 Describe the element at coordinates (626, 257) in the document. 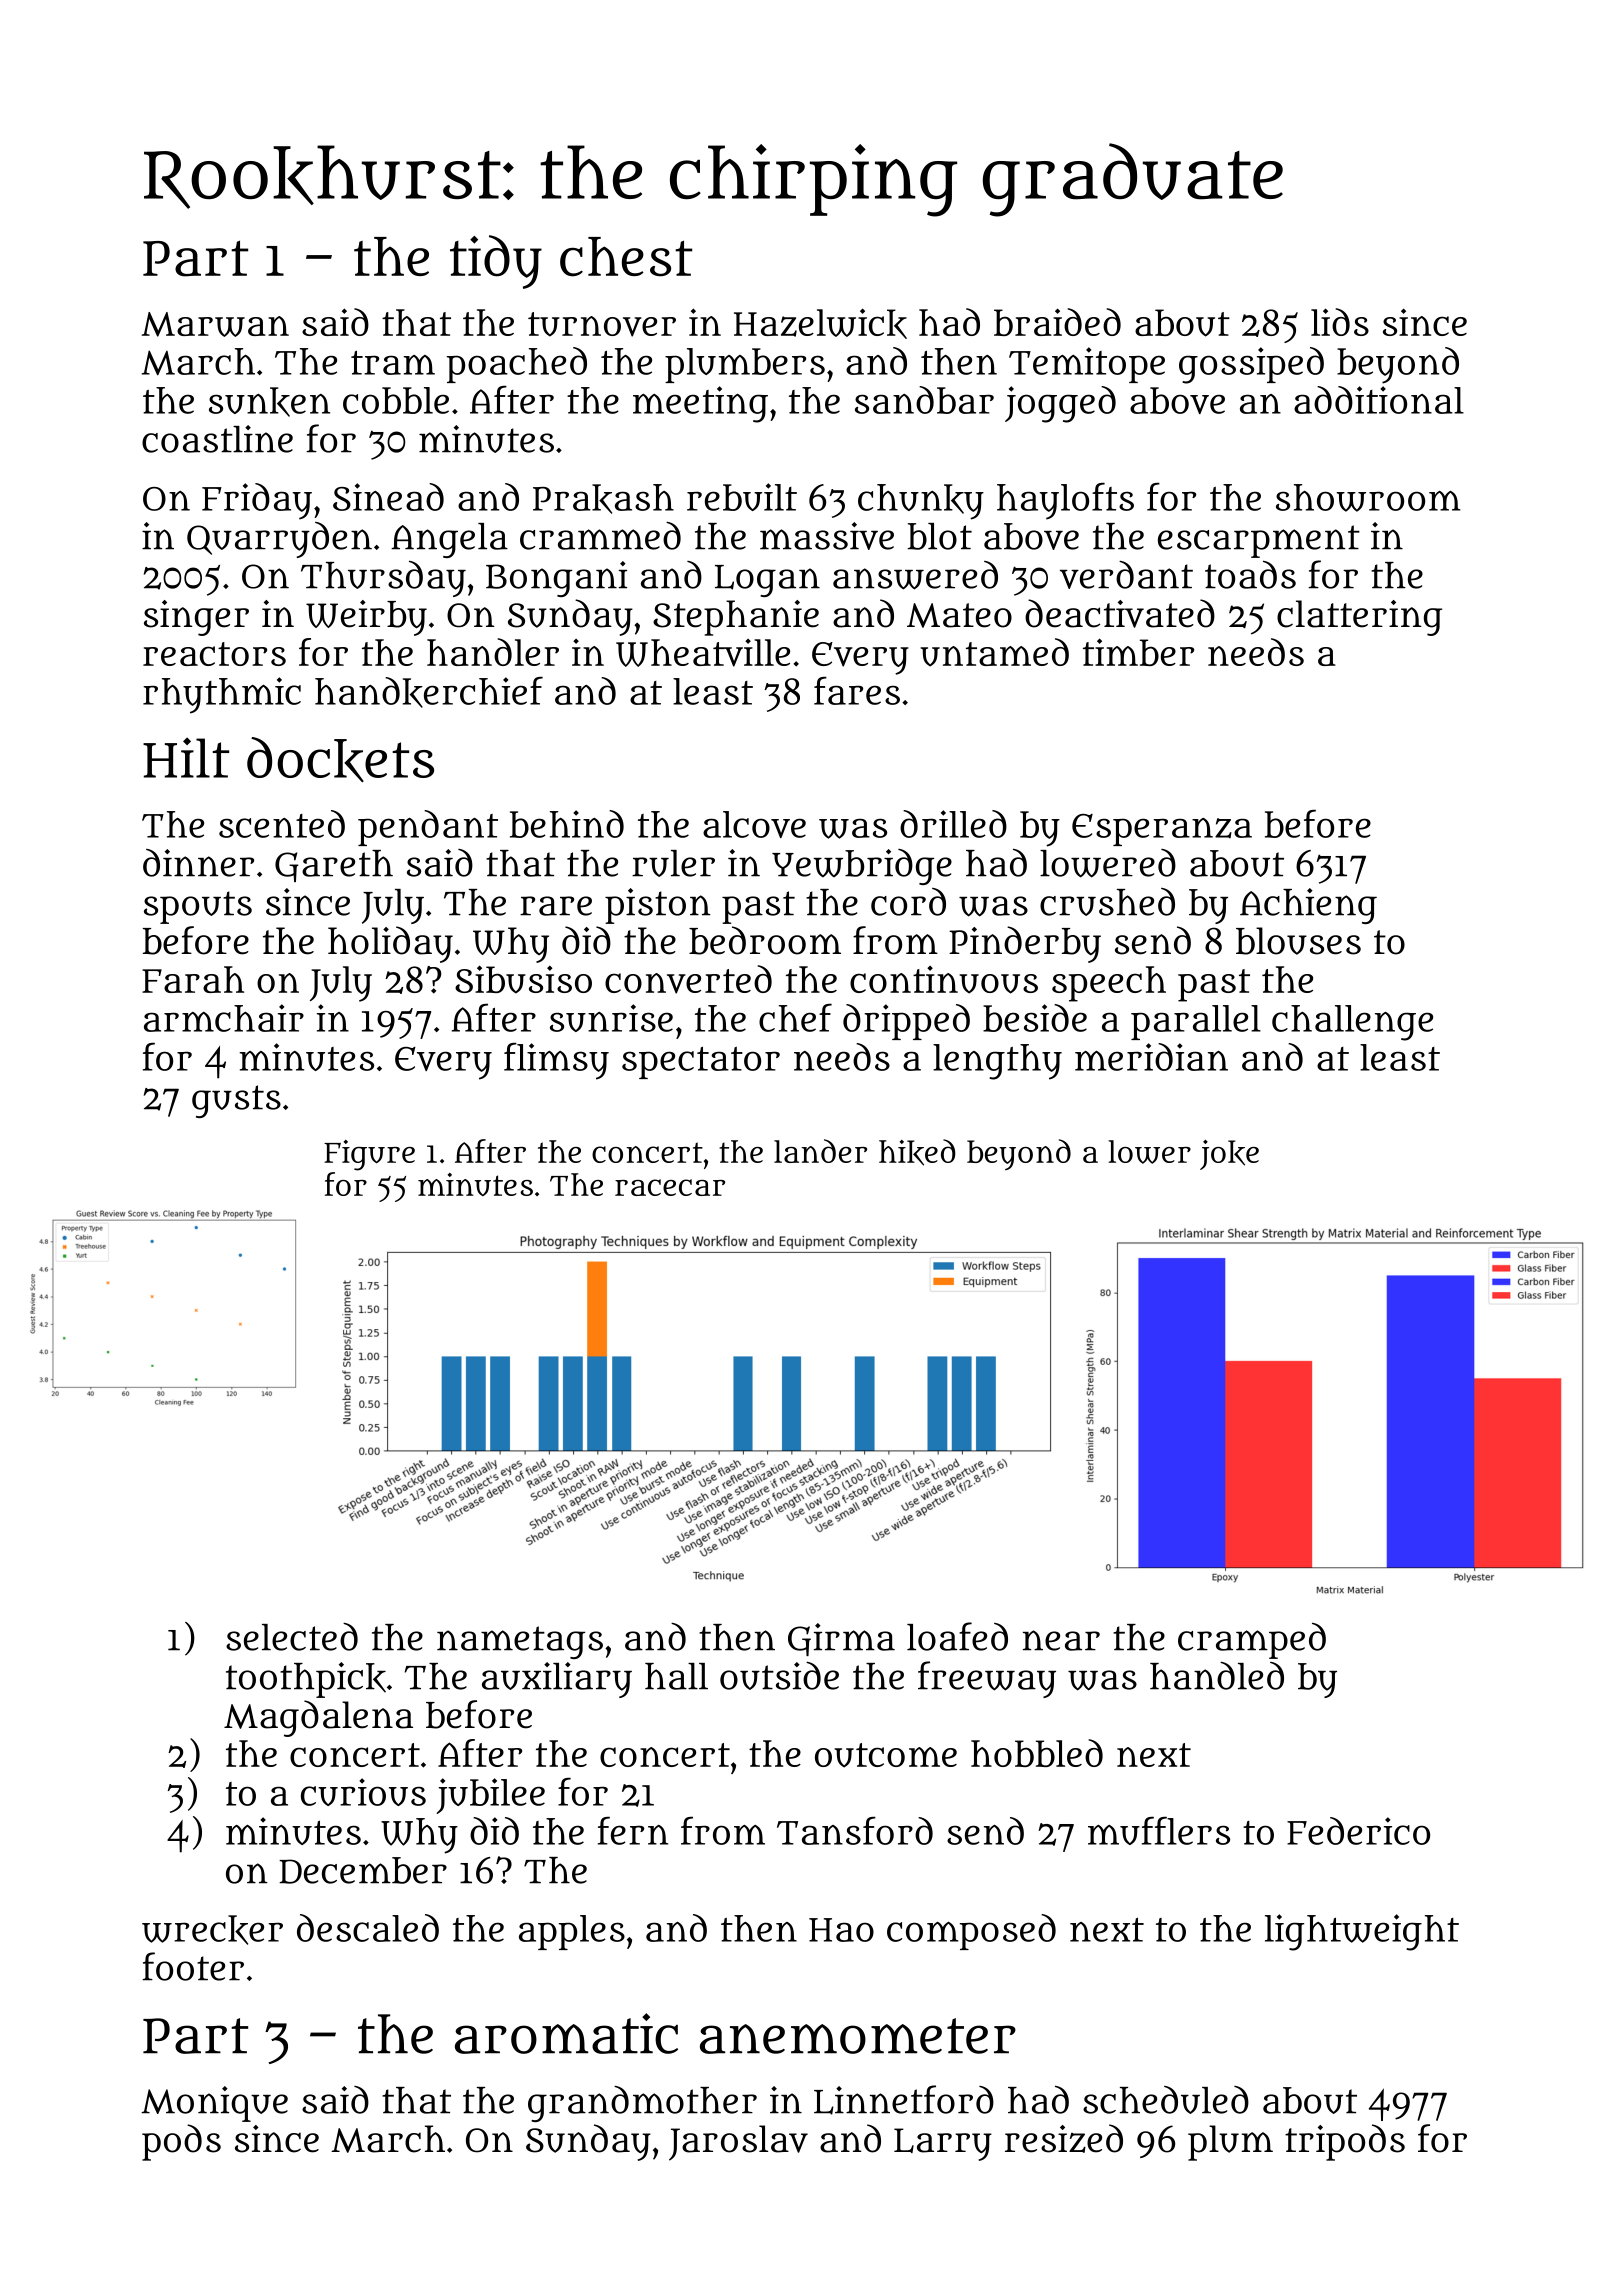

I see `chest` at that location.
